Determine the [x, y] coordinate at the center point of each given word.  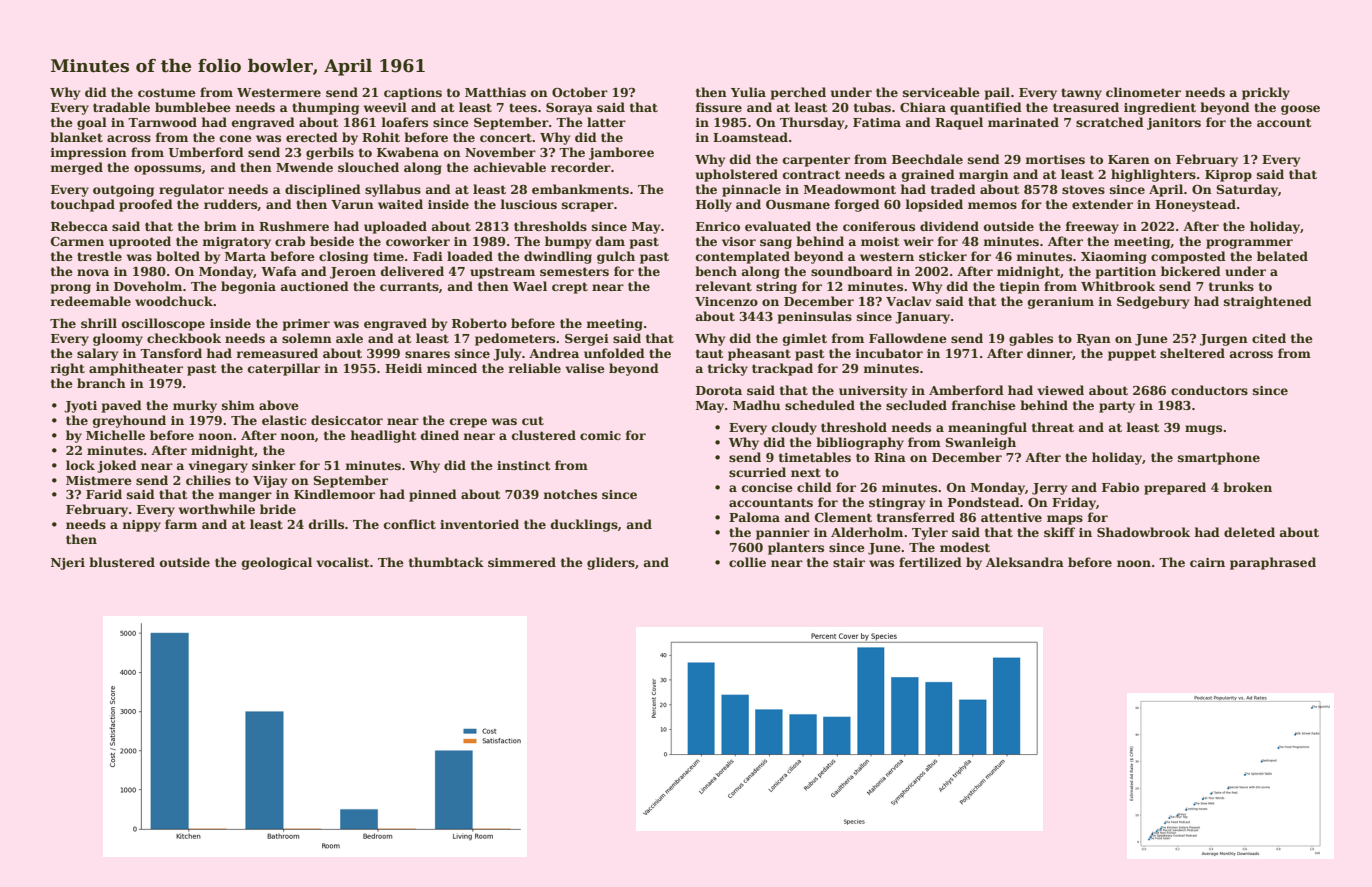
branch [101, 383]
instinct [523, 465]
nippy [141, 526]
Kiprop [1228, 176]
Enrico [718, 226]
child [814, 487]
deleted [1249, 532]
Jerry [1049, 489]
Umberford [206, 152]
